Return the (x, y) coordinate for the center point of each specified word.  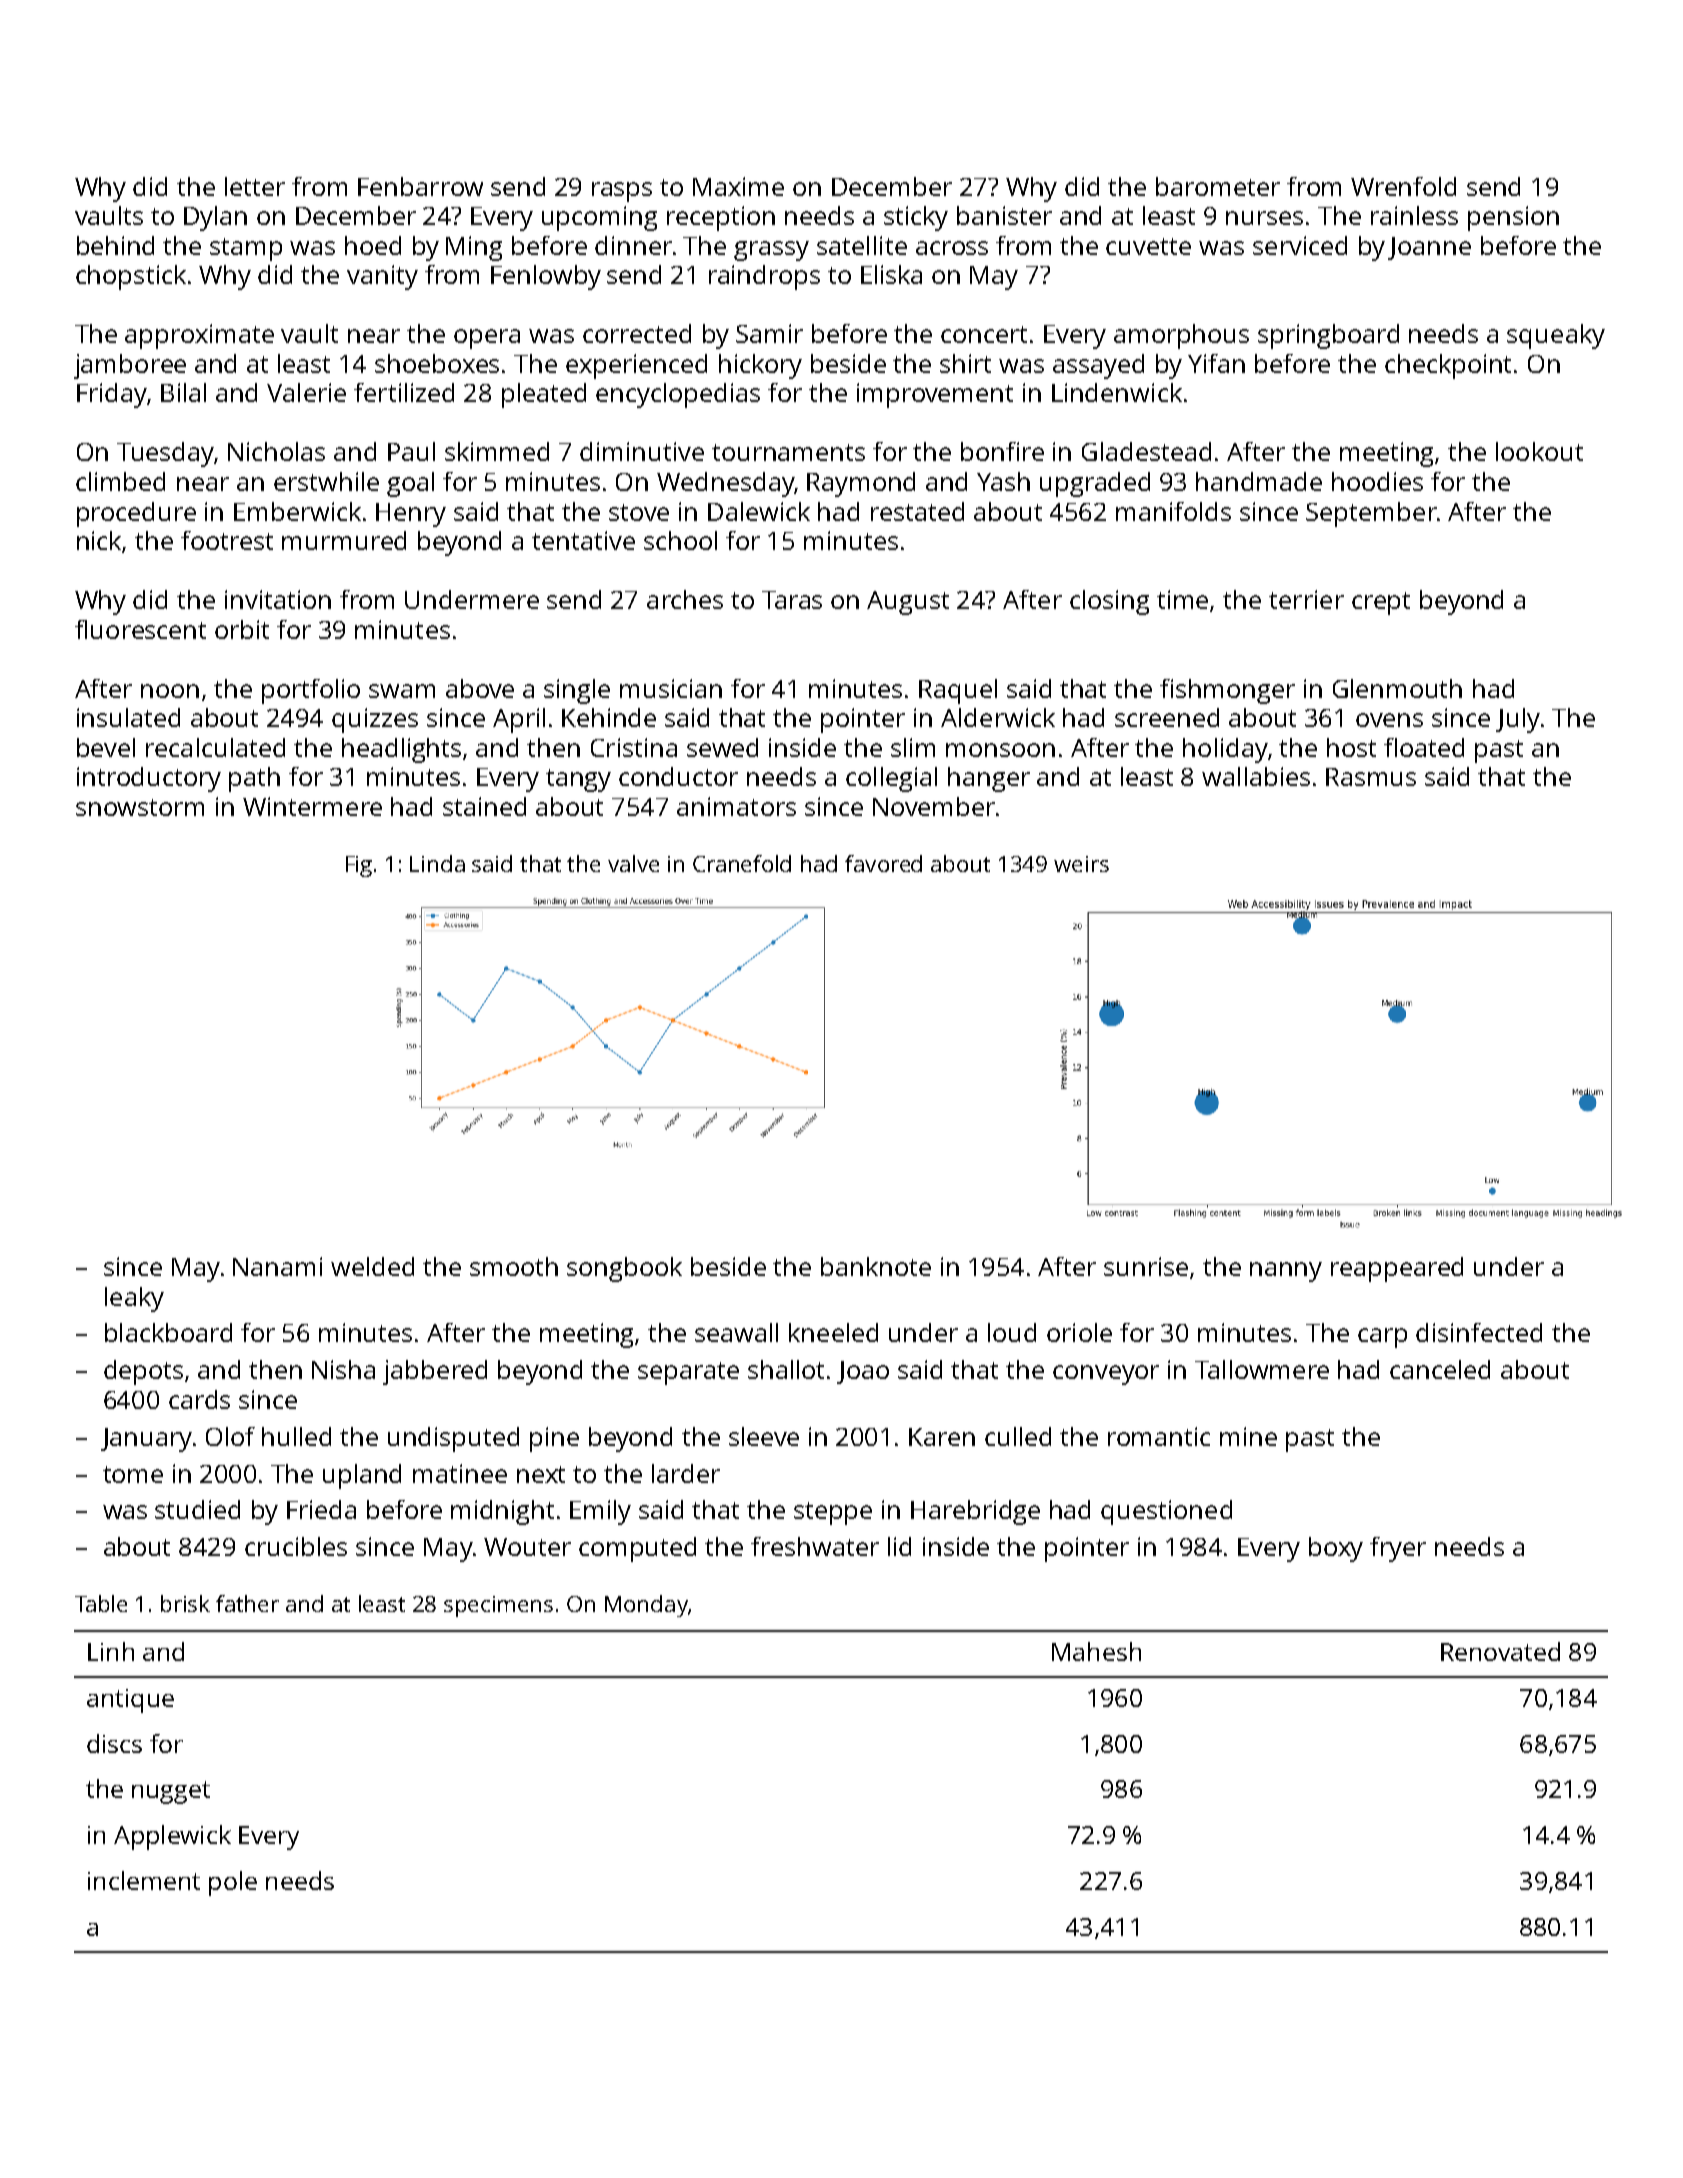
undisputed (453, 1439)
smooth (514, 1266)
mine (1248, 1436)
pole (233, 1883)
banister (1004, 215)
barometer (1218, 186)
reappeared (1397, 1269)
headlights (401, 750)
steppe (833, 1513)
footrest (227, 540)
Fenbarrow (420, 186)
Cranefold (742, 863)
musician (671, 688)
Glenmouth (1397, 688)
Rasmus (1371, 777)
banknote (876, 1266)
